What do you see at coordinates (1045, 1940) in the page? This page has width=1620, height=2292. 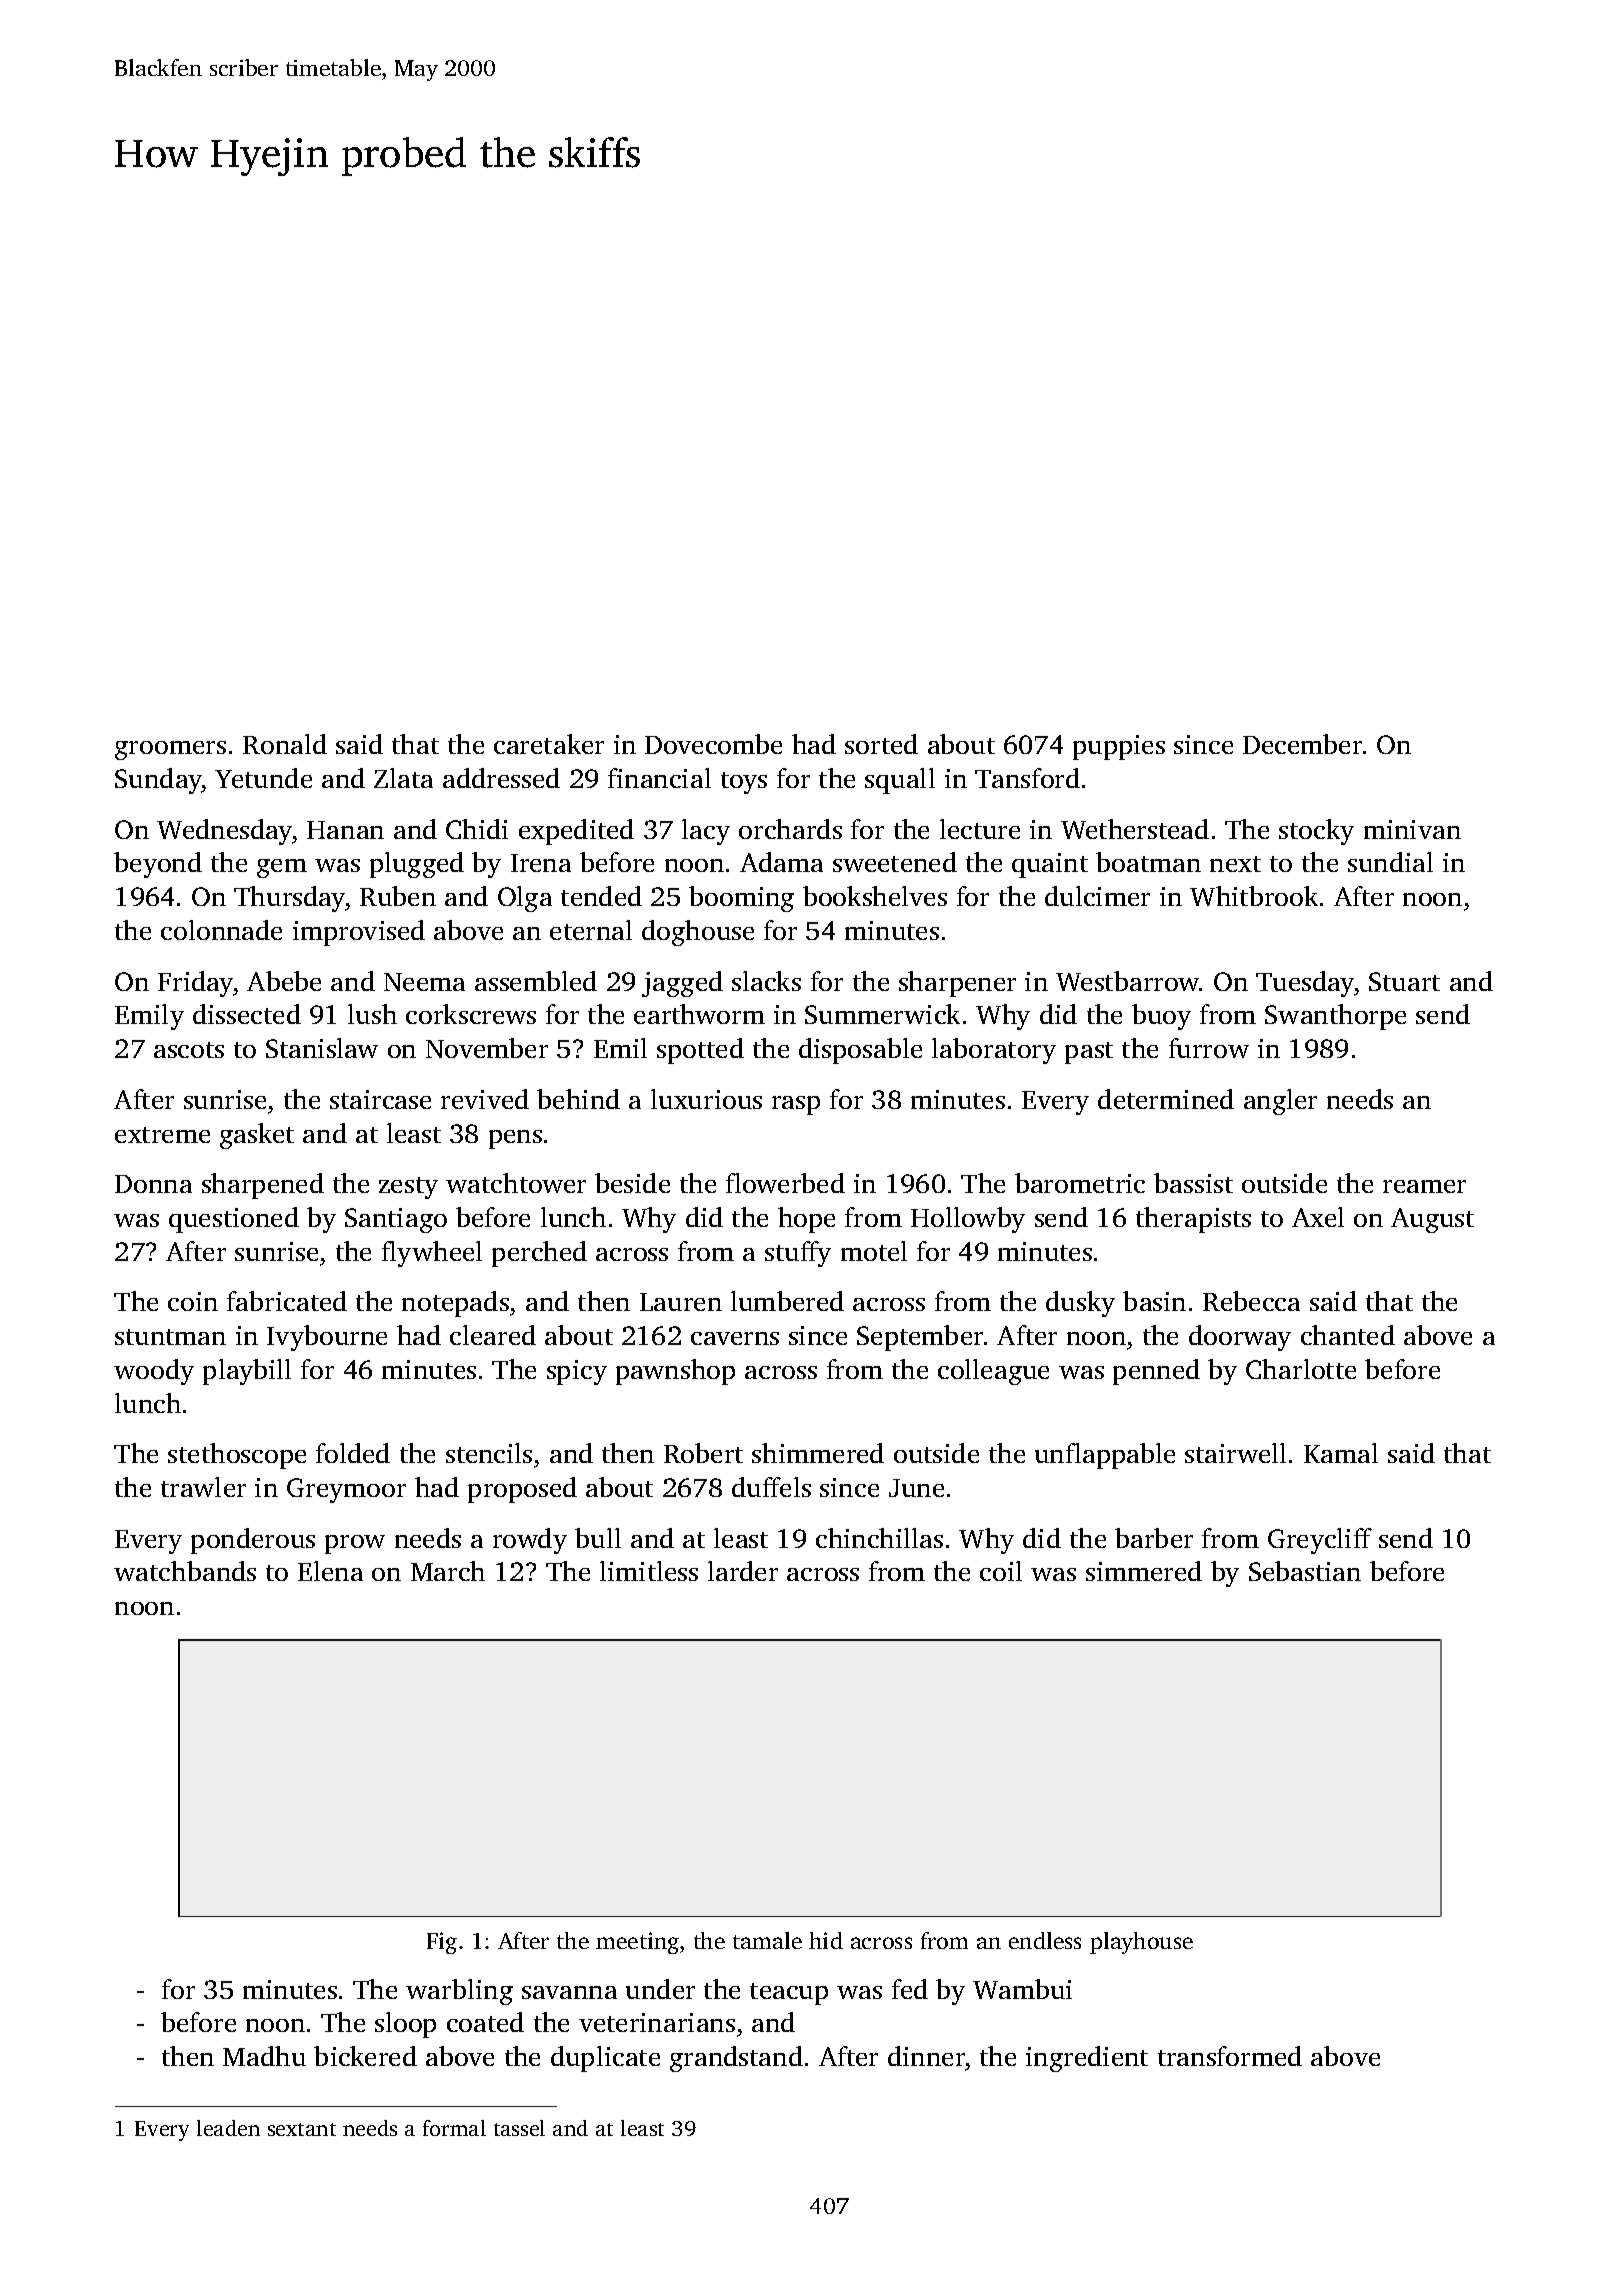 I see `endless` at bounding box center [1045, 1940].
